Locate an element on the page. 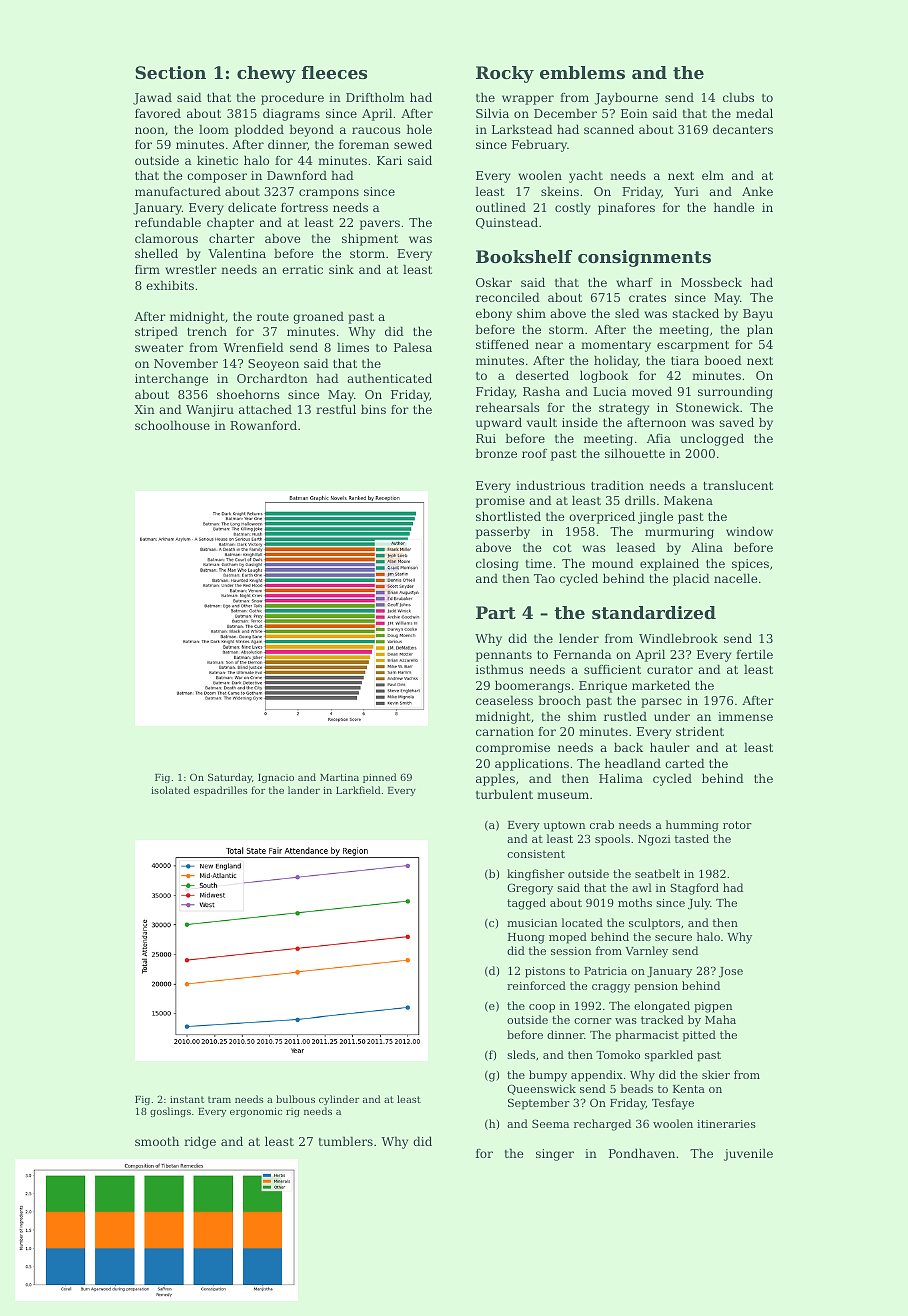 This page has width=908, height=1316. fleeces is located at coordinates (334, 72).
